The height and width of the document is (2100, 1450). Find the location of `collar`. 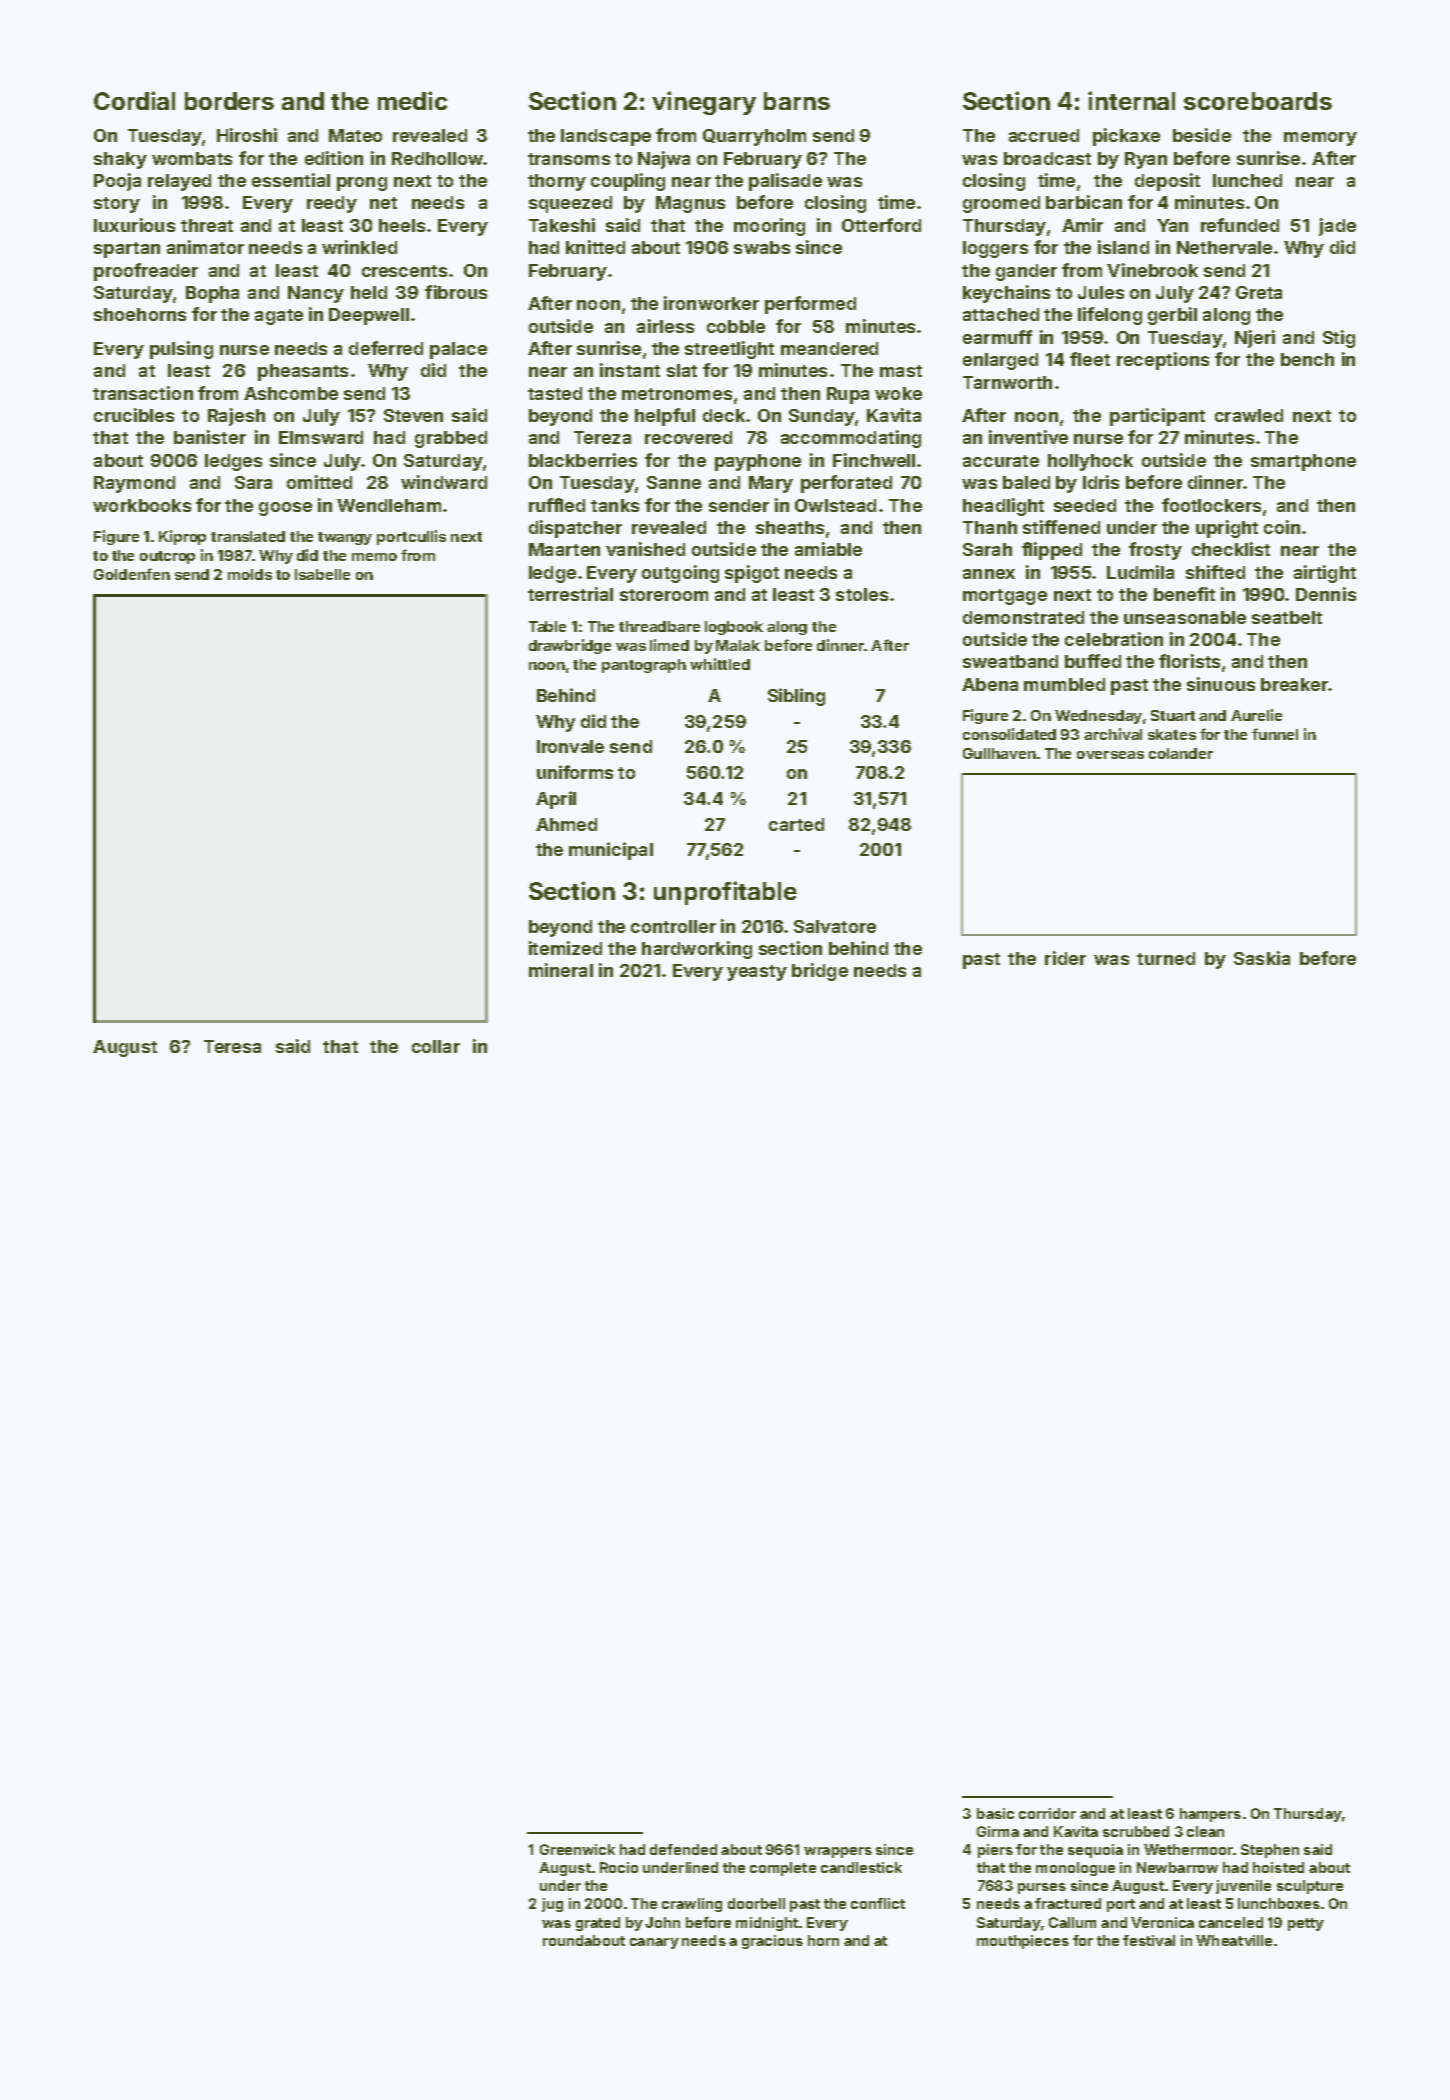

collar is located at coordinates (436, 1046).
